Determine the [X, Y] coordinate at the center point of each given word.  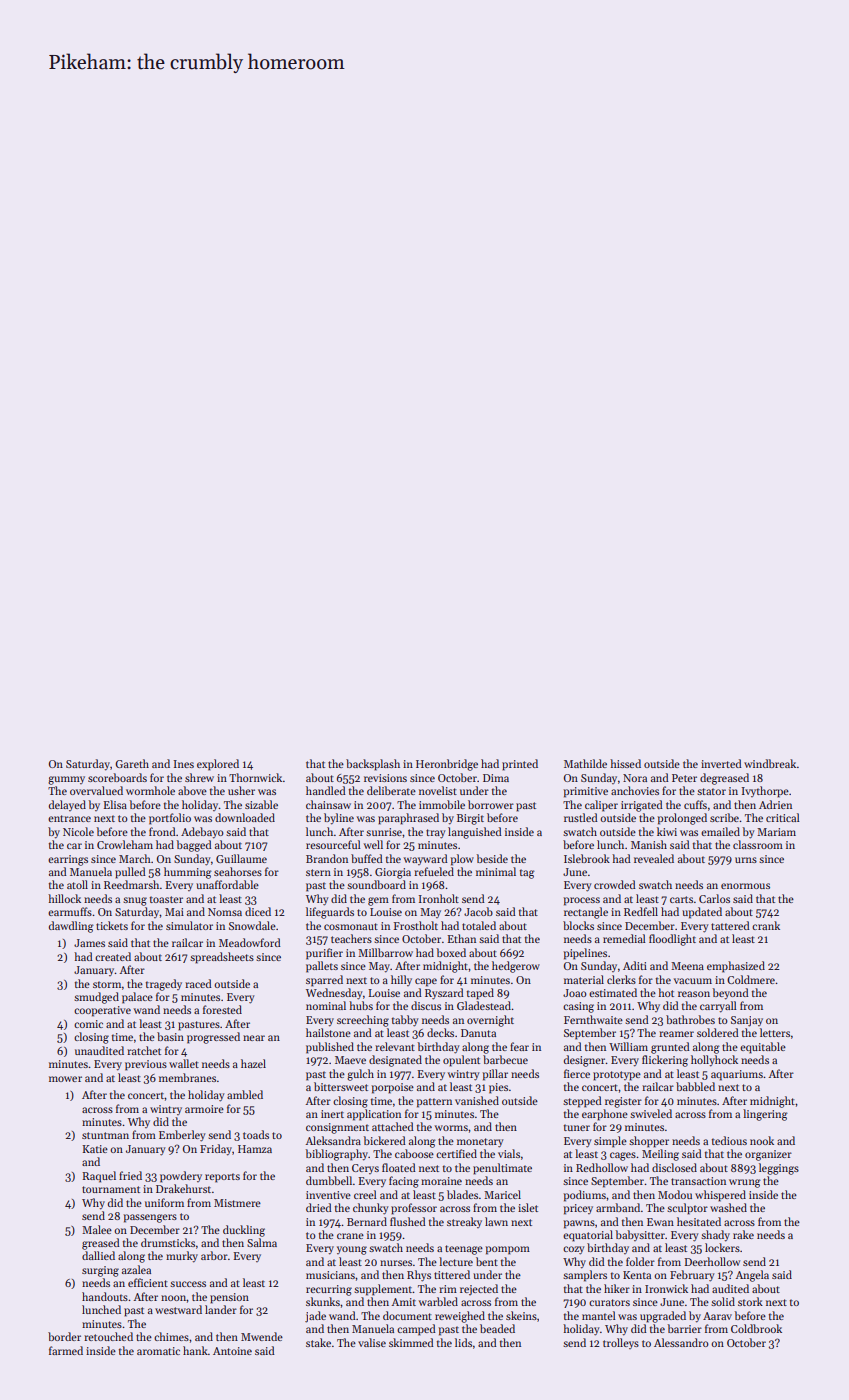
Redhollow [602, 1167]
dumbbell [329, 1180]
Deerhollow [712, 1261]
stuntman [105, 1135]
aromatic [158, 1351]
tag [527, 874]
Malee [97, 1229]
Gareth [132, 763]
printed [520, 765]
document [407, 1315]
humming [188, 873]
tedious [729, 1140]
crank [766, 925]
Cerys [365, 1169]
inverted [721, 763]
